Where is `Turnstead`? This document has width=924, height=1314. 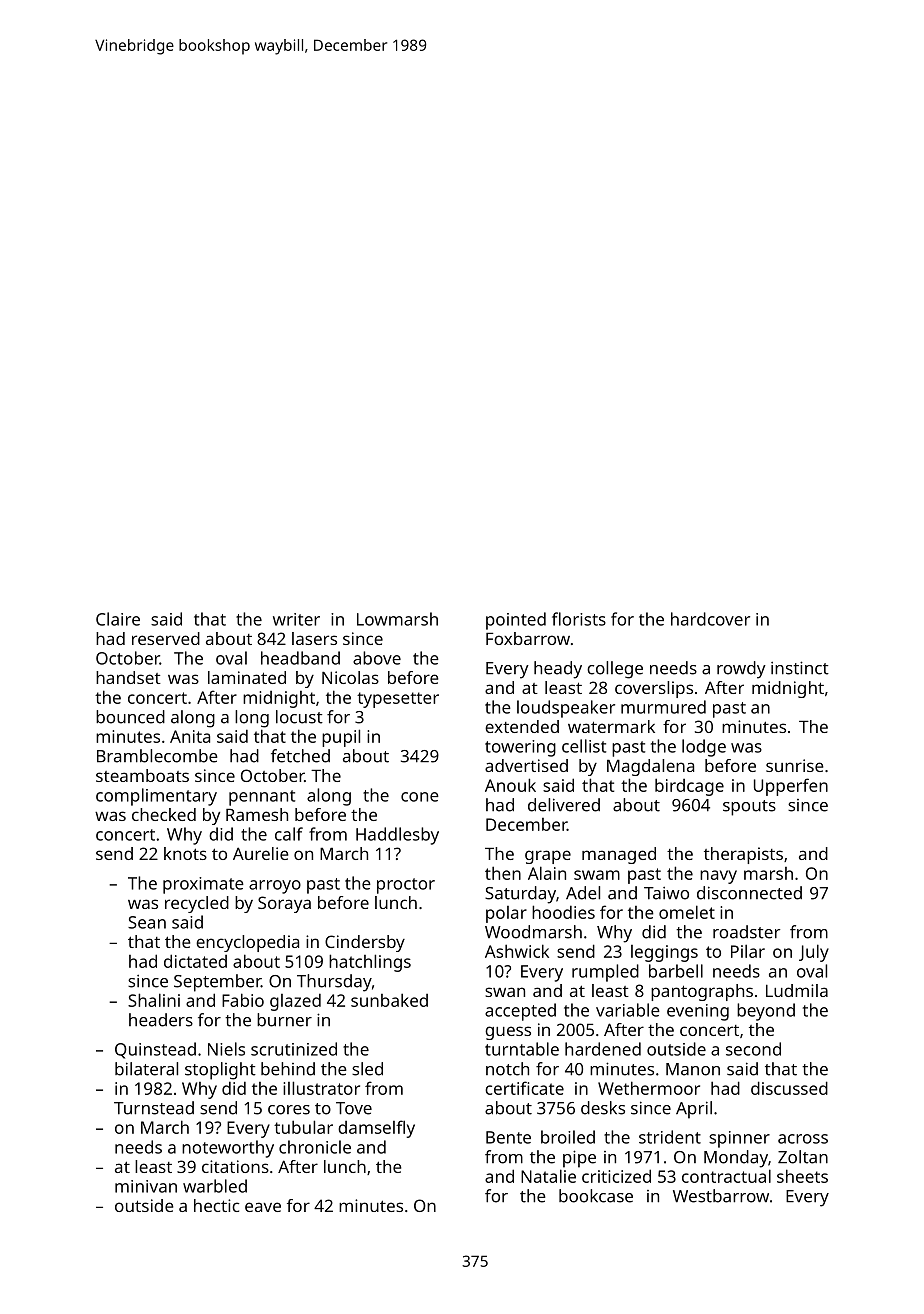
Turnstead is located at coordinates (154, 1108).
